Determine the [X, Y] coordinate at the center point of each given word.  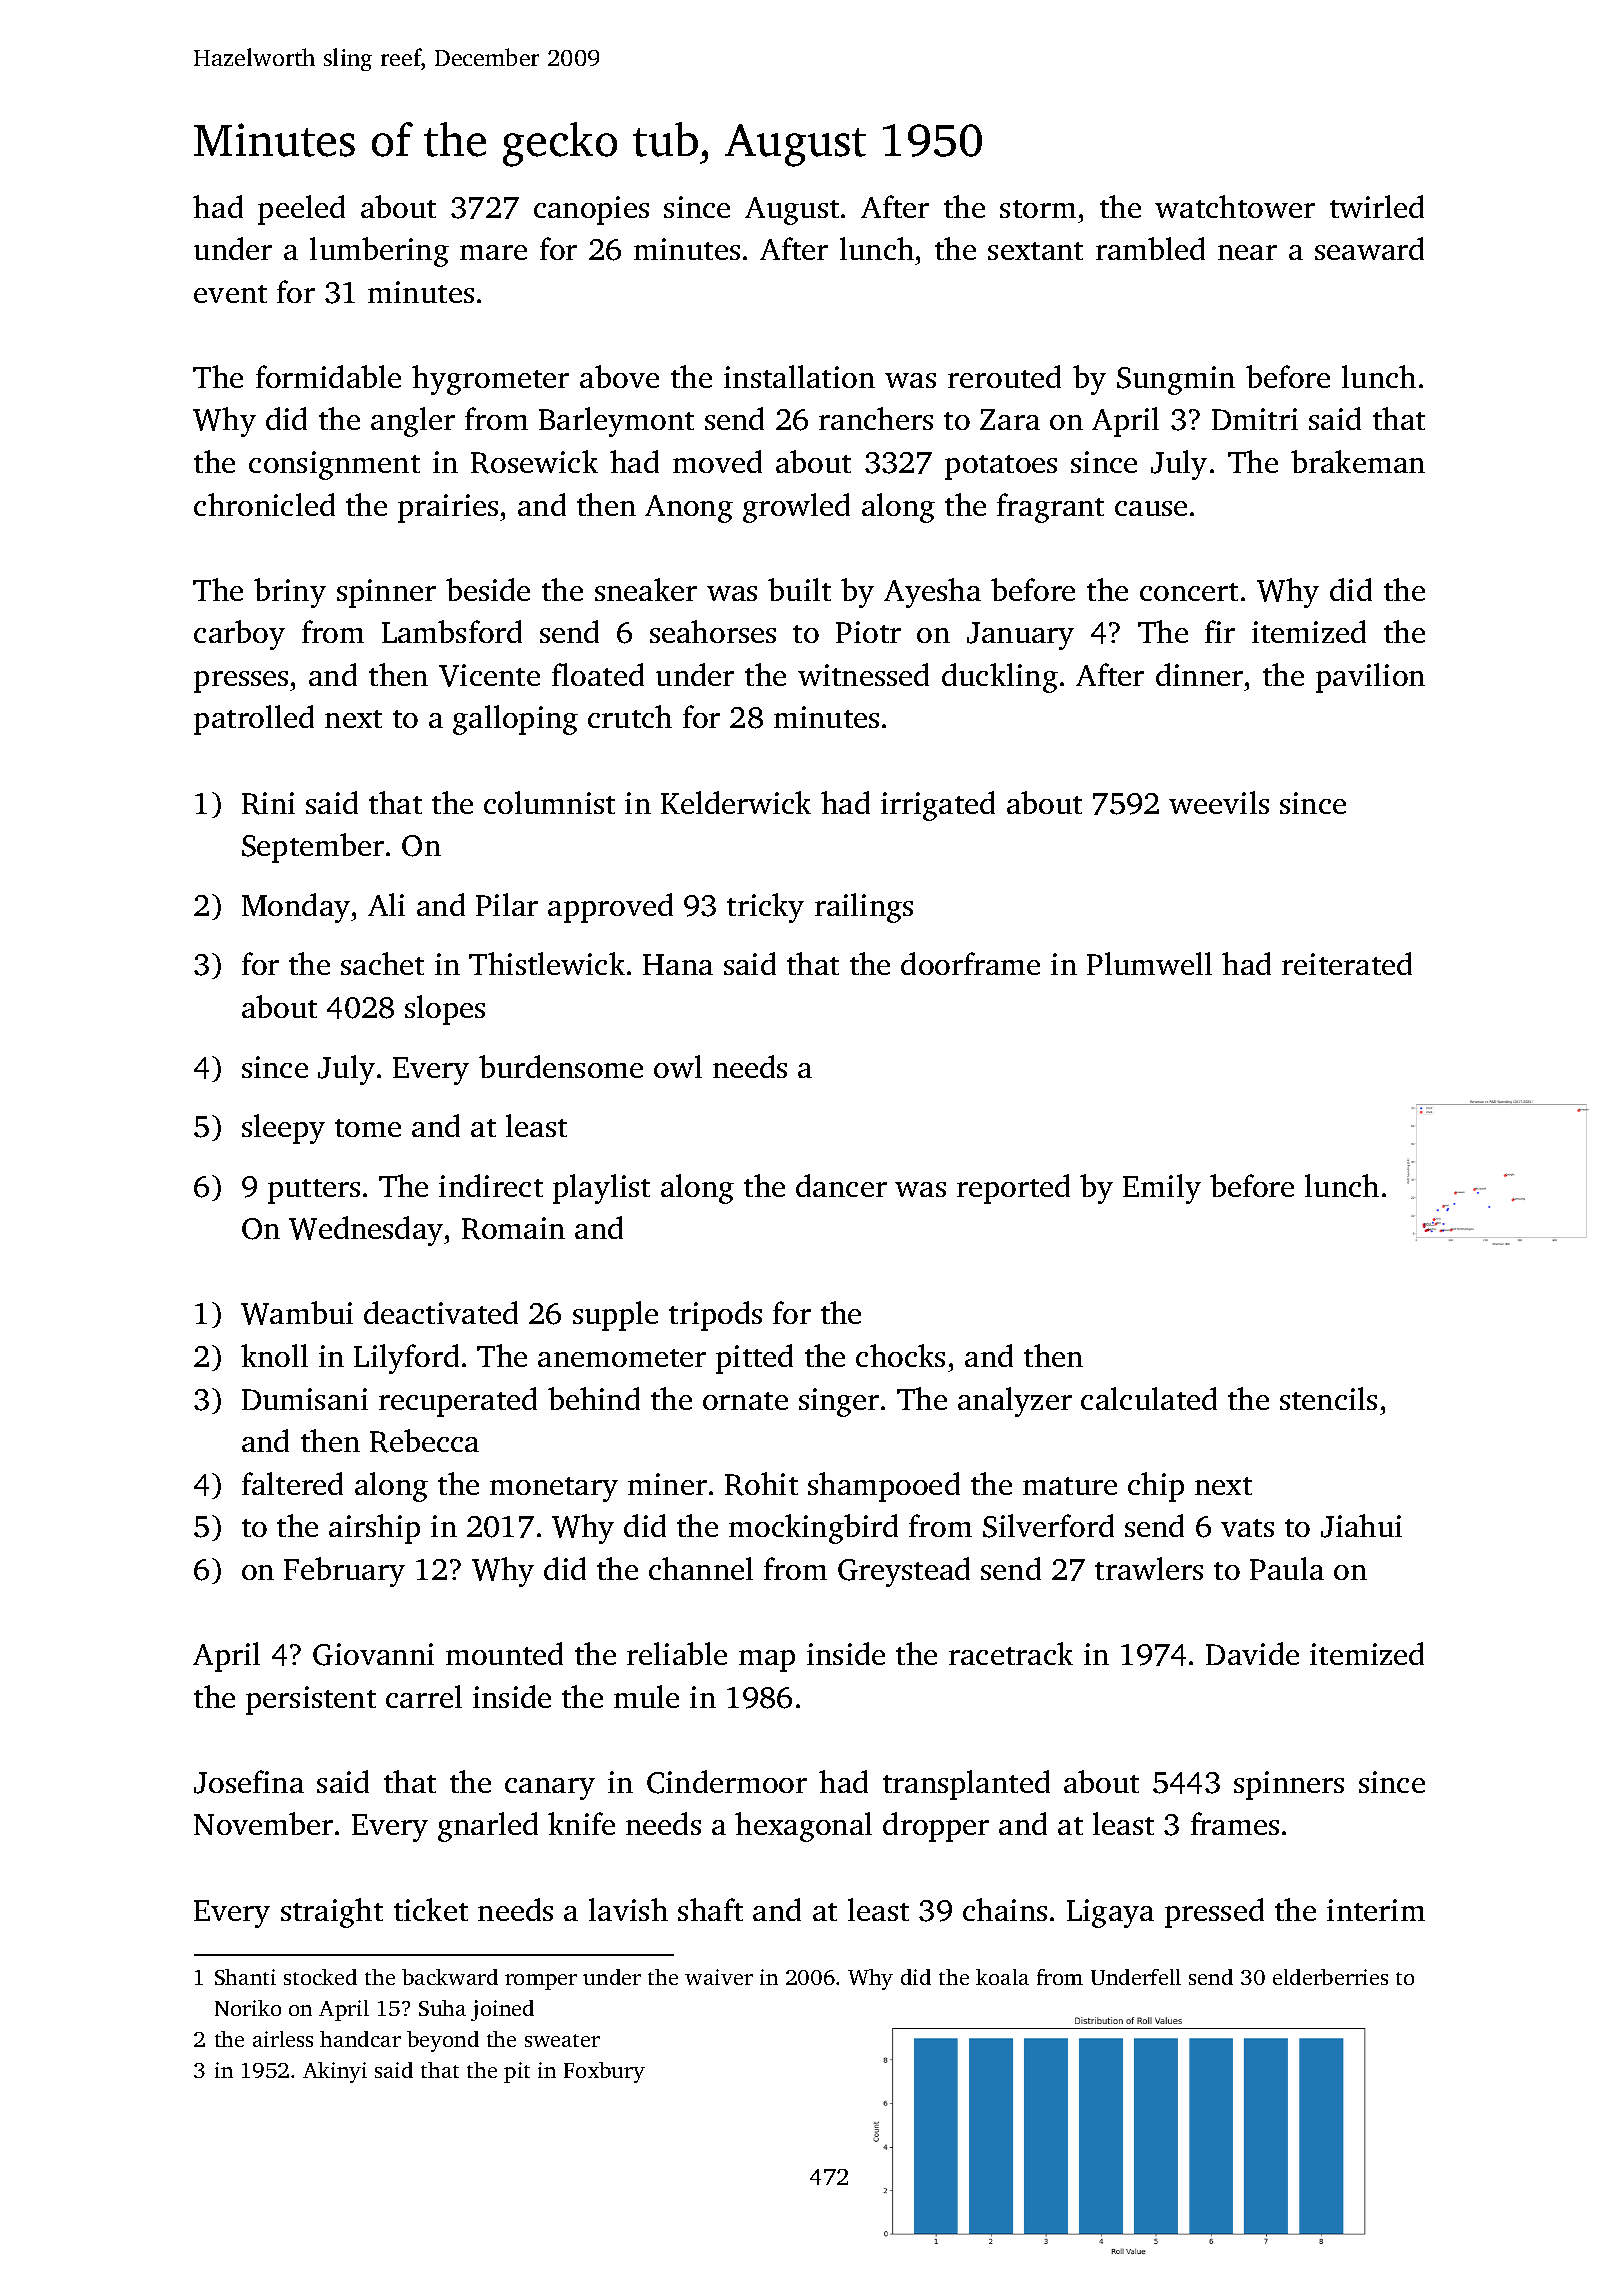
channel [701, 1568]
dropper [936, 1827]
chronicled [264, 504]
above [619, 376]
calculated [1149, 1398]
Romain [513, 1228]
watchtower [1235, 206]
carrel [424, 1696]
